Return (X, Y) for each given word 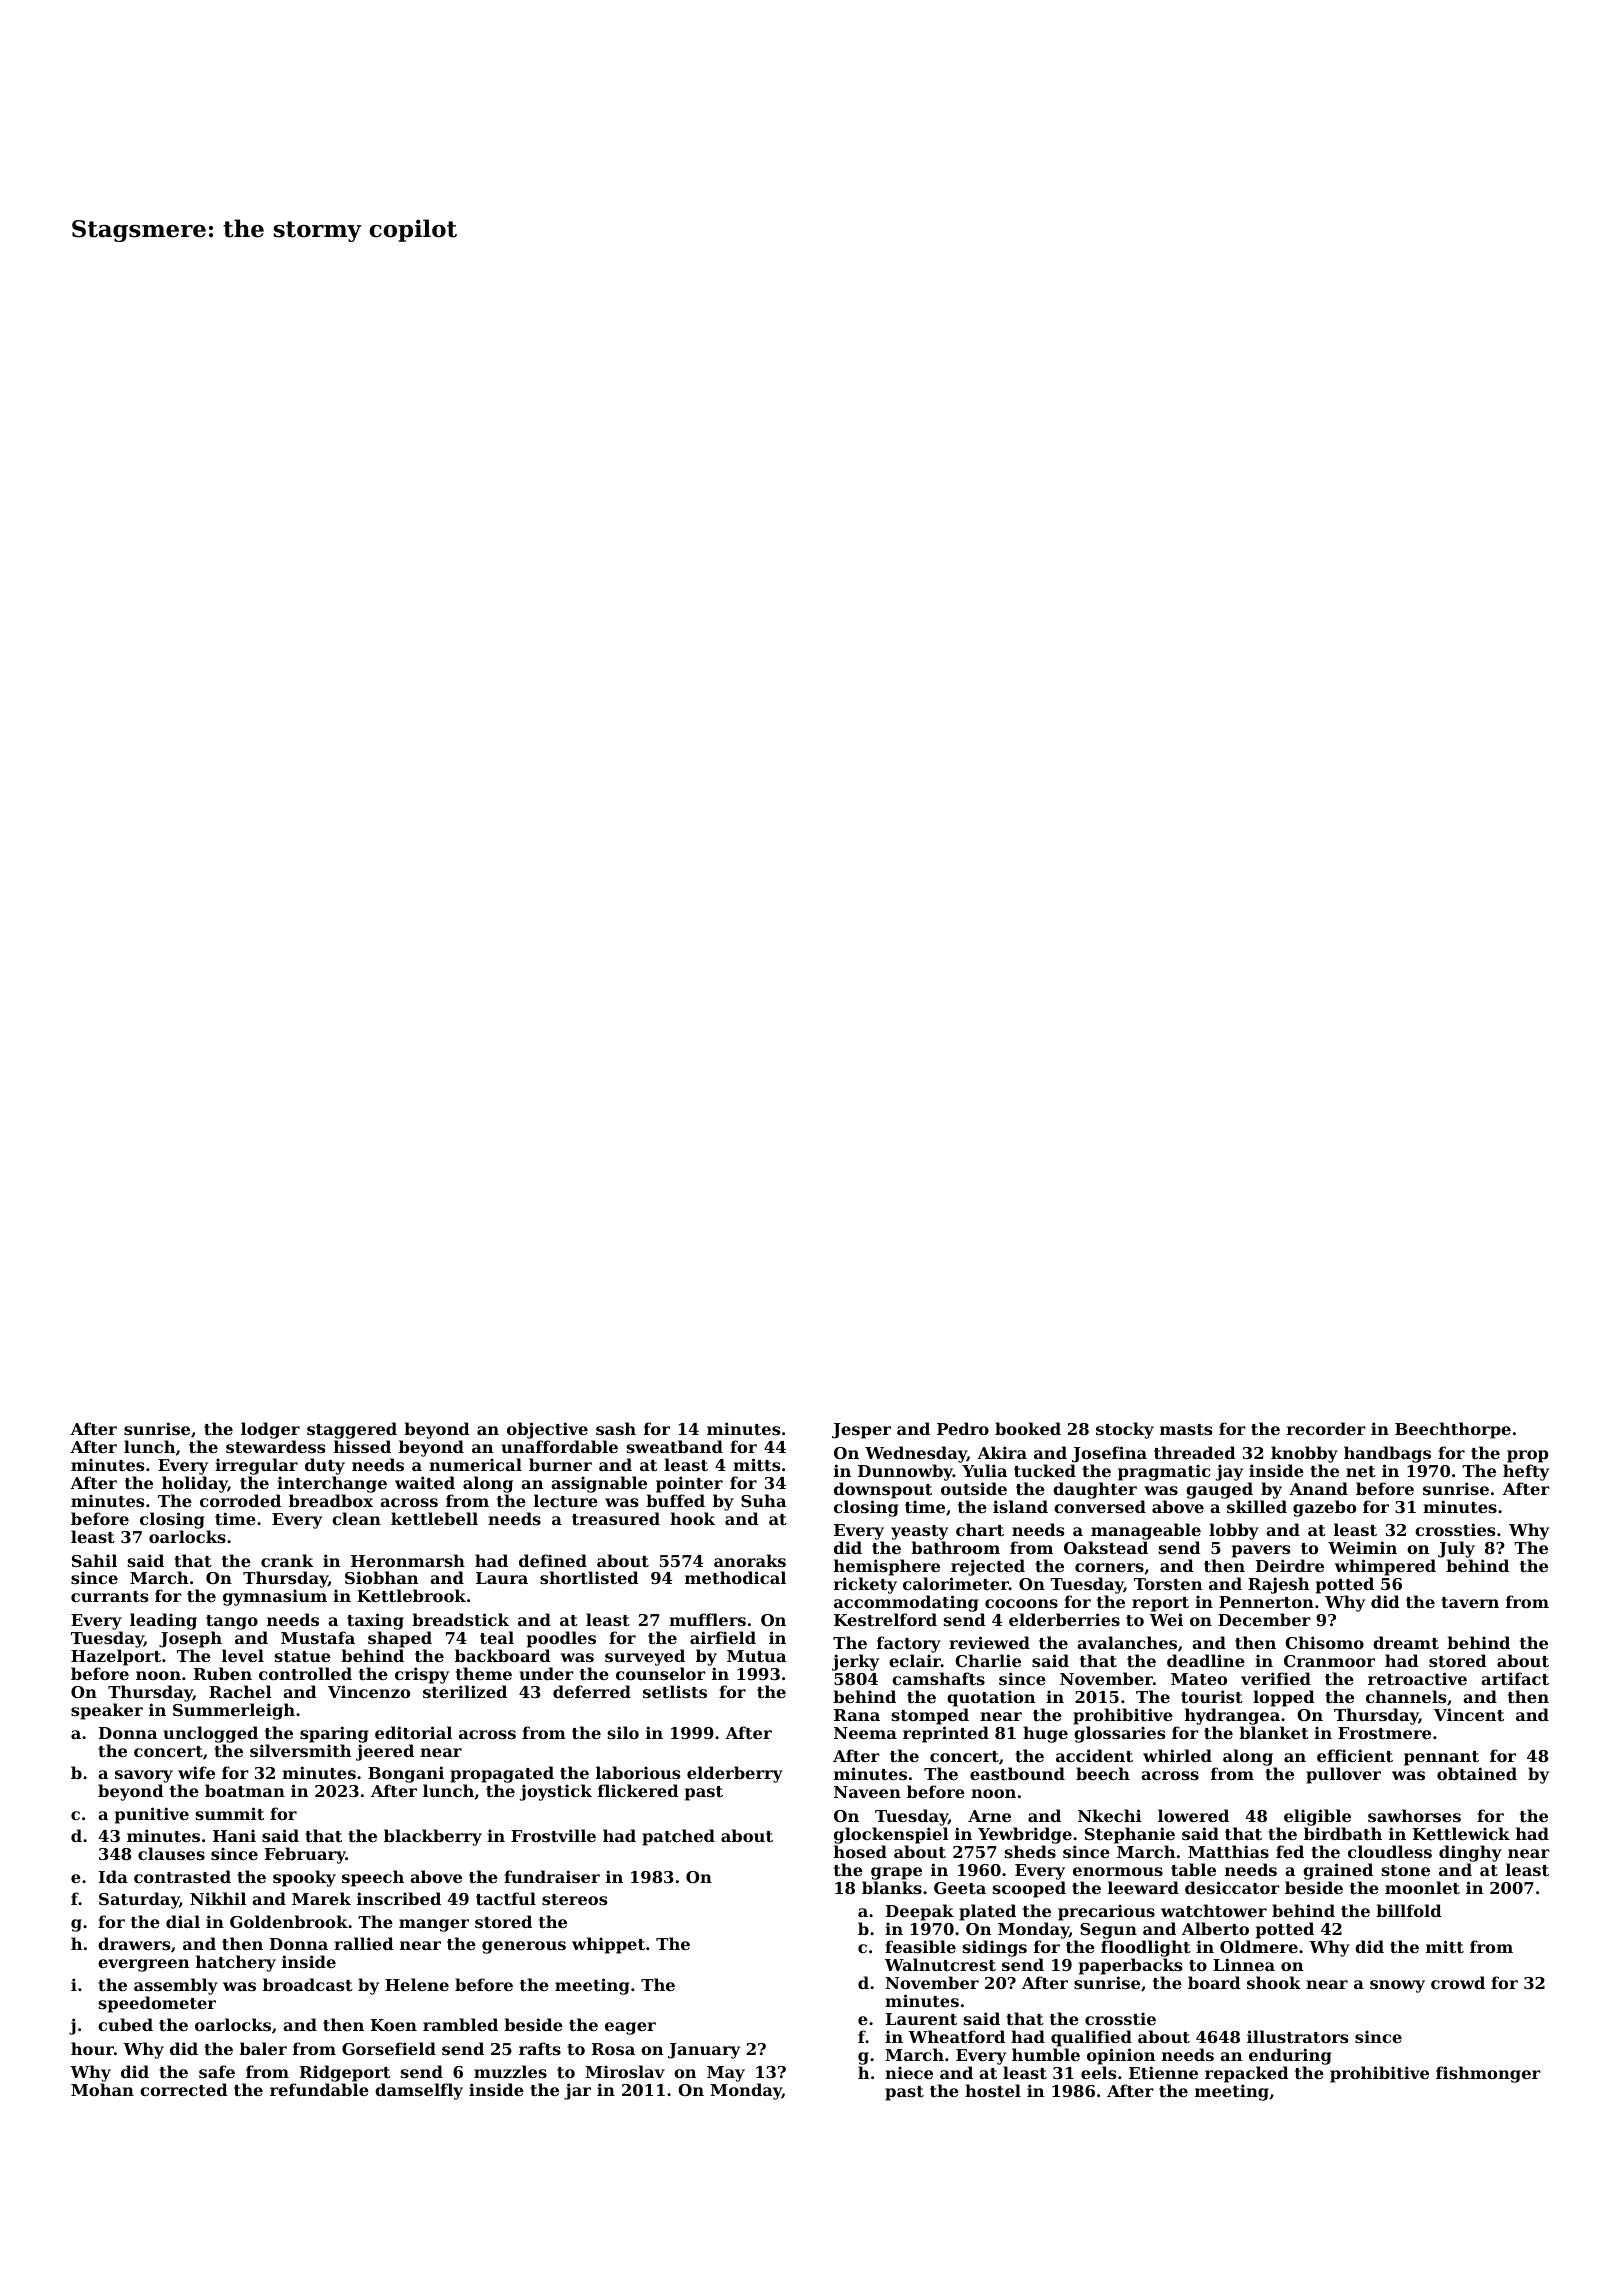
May (726, 2074)
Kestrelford (885, 1619)
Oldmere (1259, 1946)
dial (183, 1921)
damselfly (419, 2091)
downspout (883, 1490)
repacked (1247, 2074)
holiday (195, 1484)
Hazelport (116, 1657)
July (1456, 1549)
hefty (1526, 1472)
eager (630, 2028)
